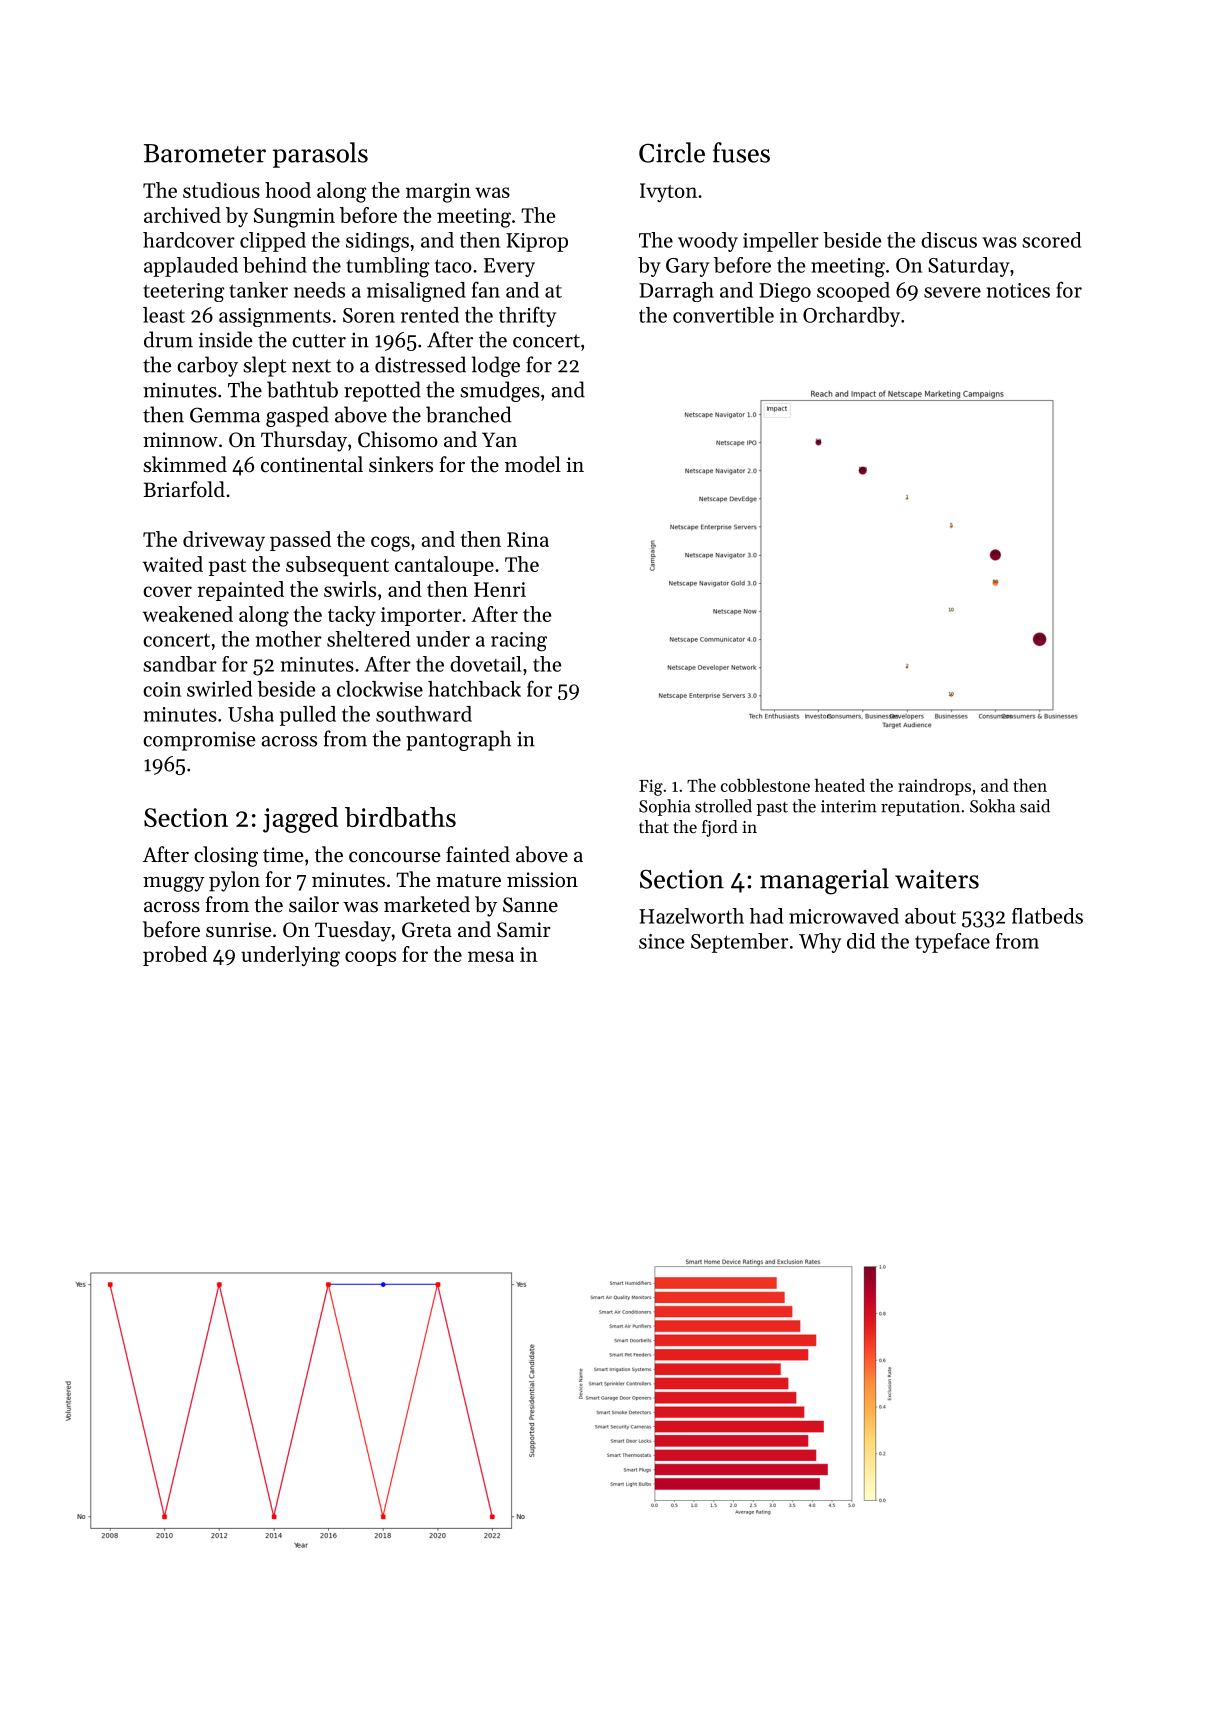 The height and width of the document is (1735, 1227). What do you see at coordinates (676, 292) in the document?
I see `Darragh` at bounding box center [676, 292].
